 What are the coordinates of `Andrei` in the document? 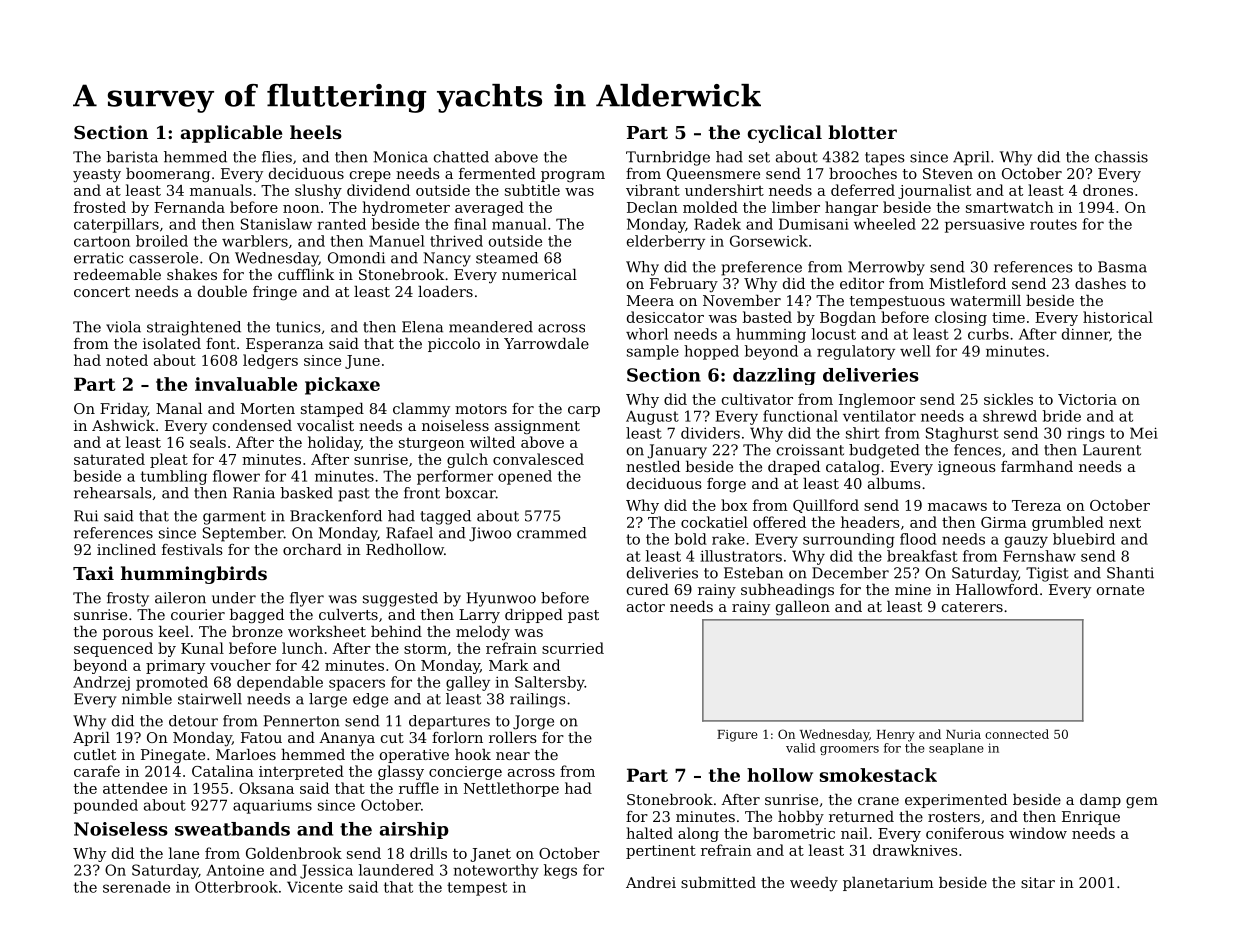 It's located at (651, 882).
